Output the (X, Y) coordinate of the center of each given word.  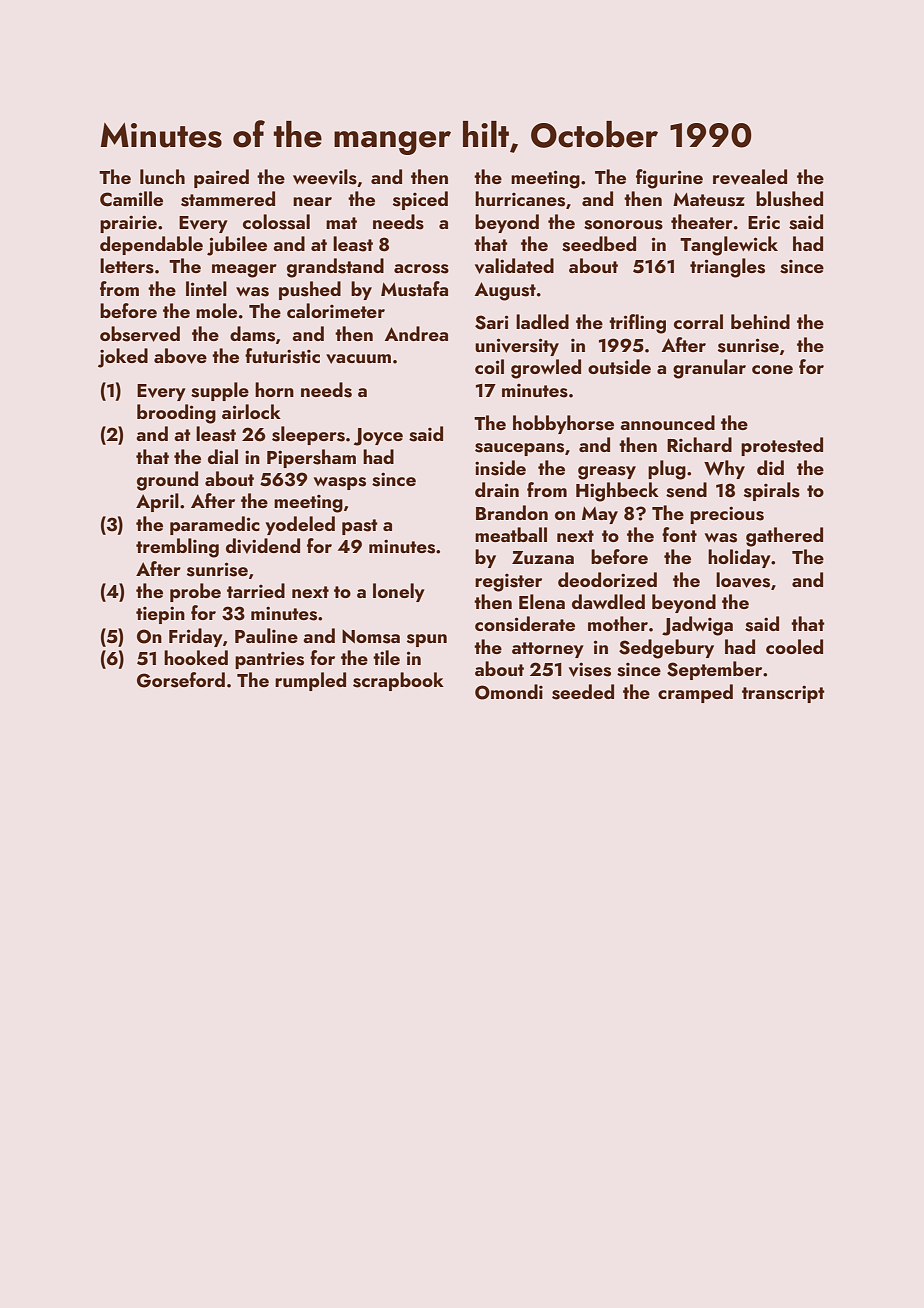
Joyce (378, 437)
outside (619, 367)
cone (772, 369)
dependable (151, 245)
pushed (310, 290)
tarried (256, 590)
